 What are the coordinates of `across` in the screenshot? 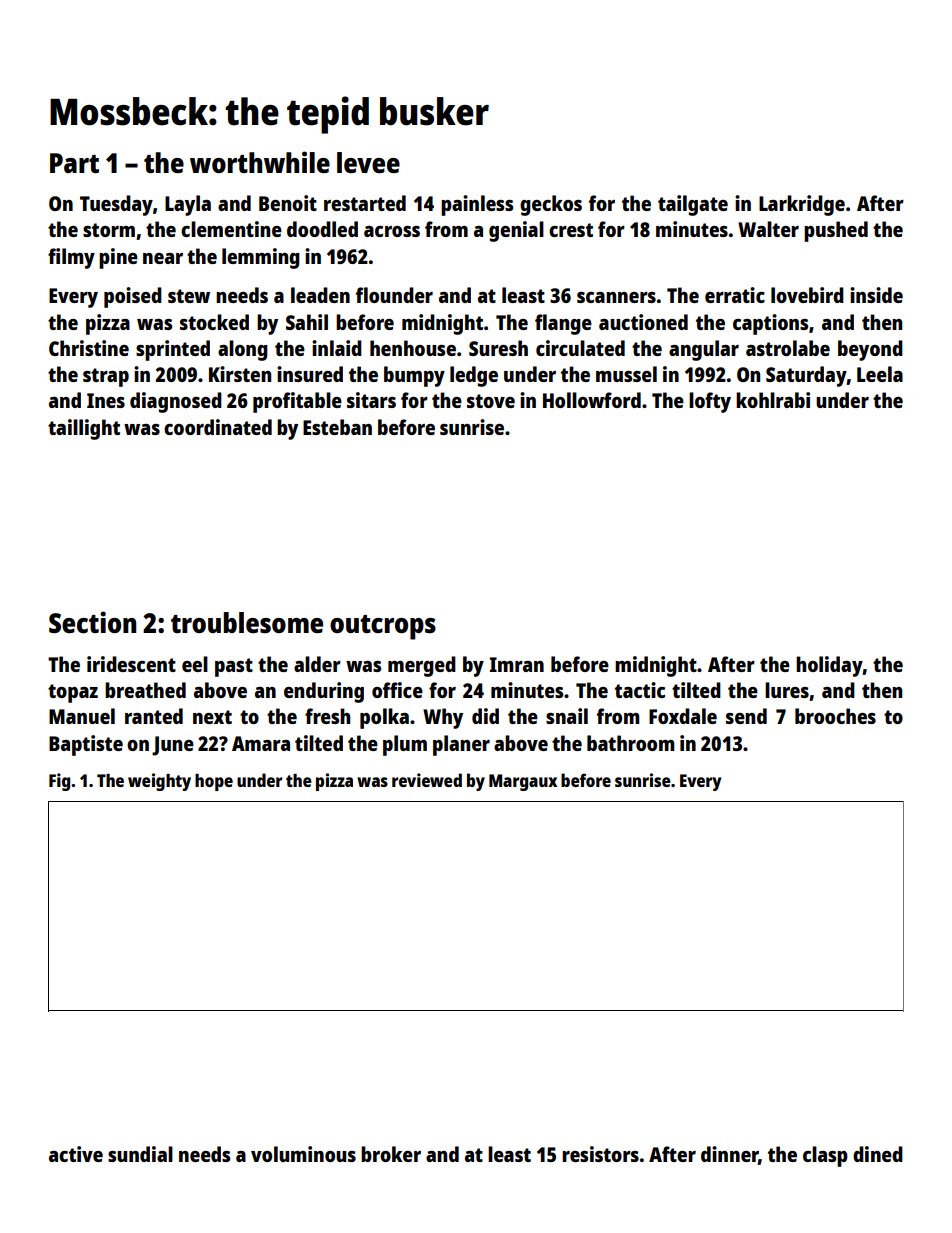 It's located at (392, 231).
